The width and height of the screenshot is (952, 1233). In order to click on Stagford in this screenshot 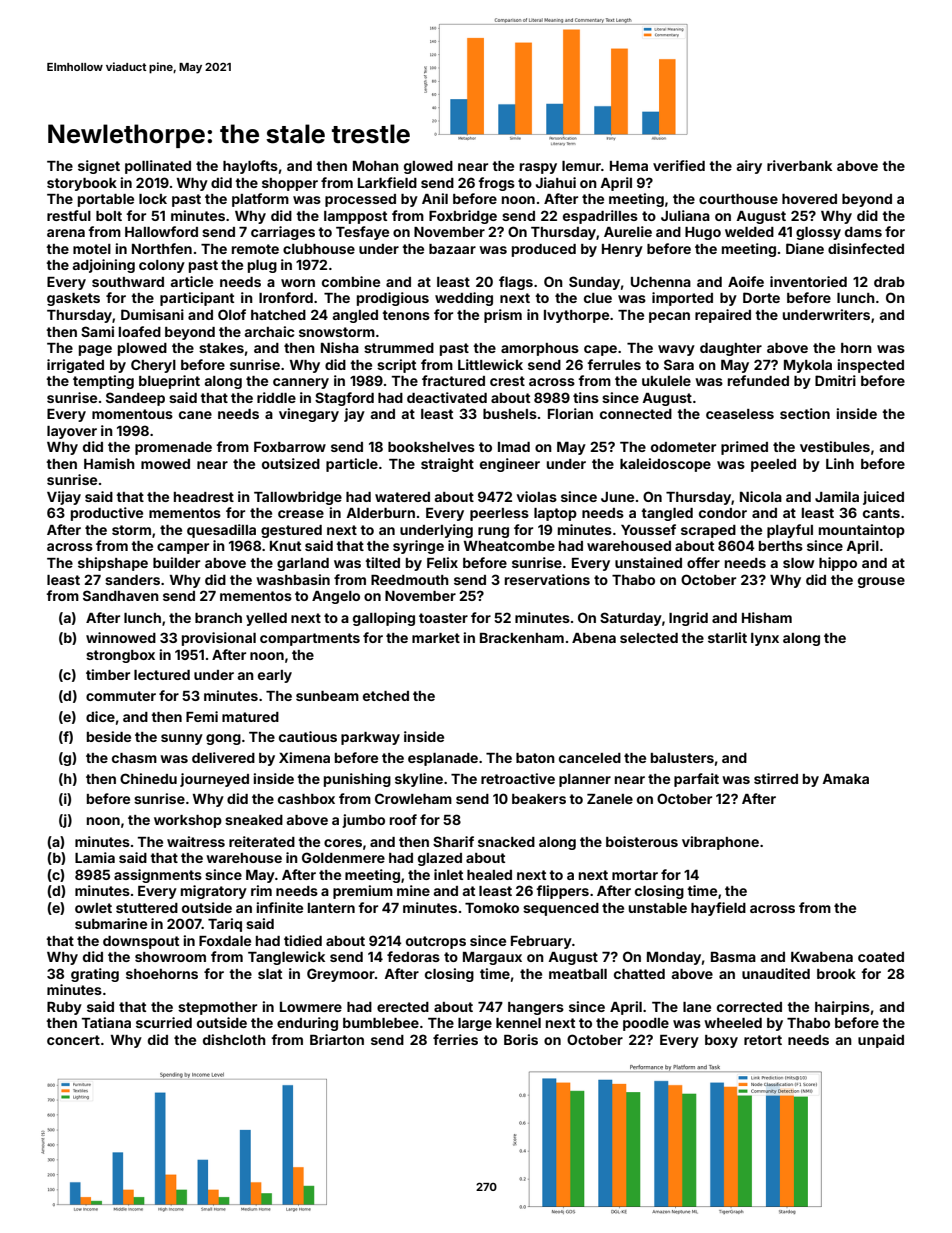, I will do `click(344, 399)`.
